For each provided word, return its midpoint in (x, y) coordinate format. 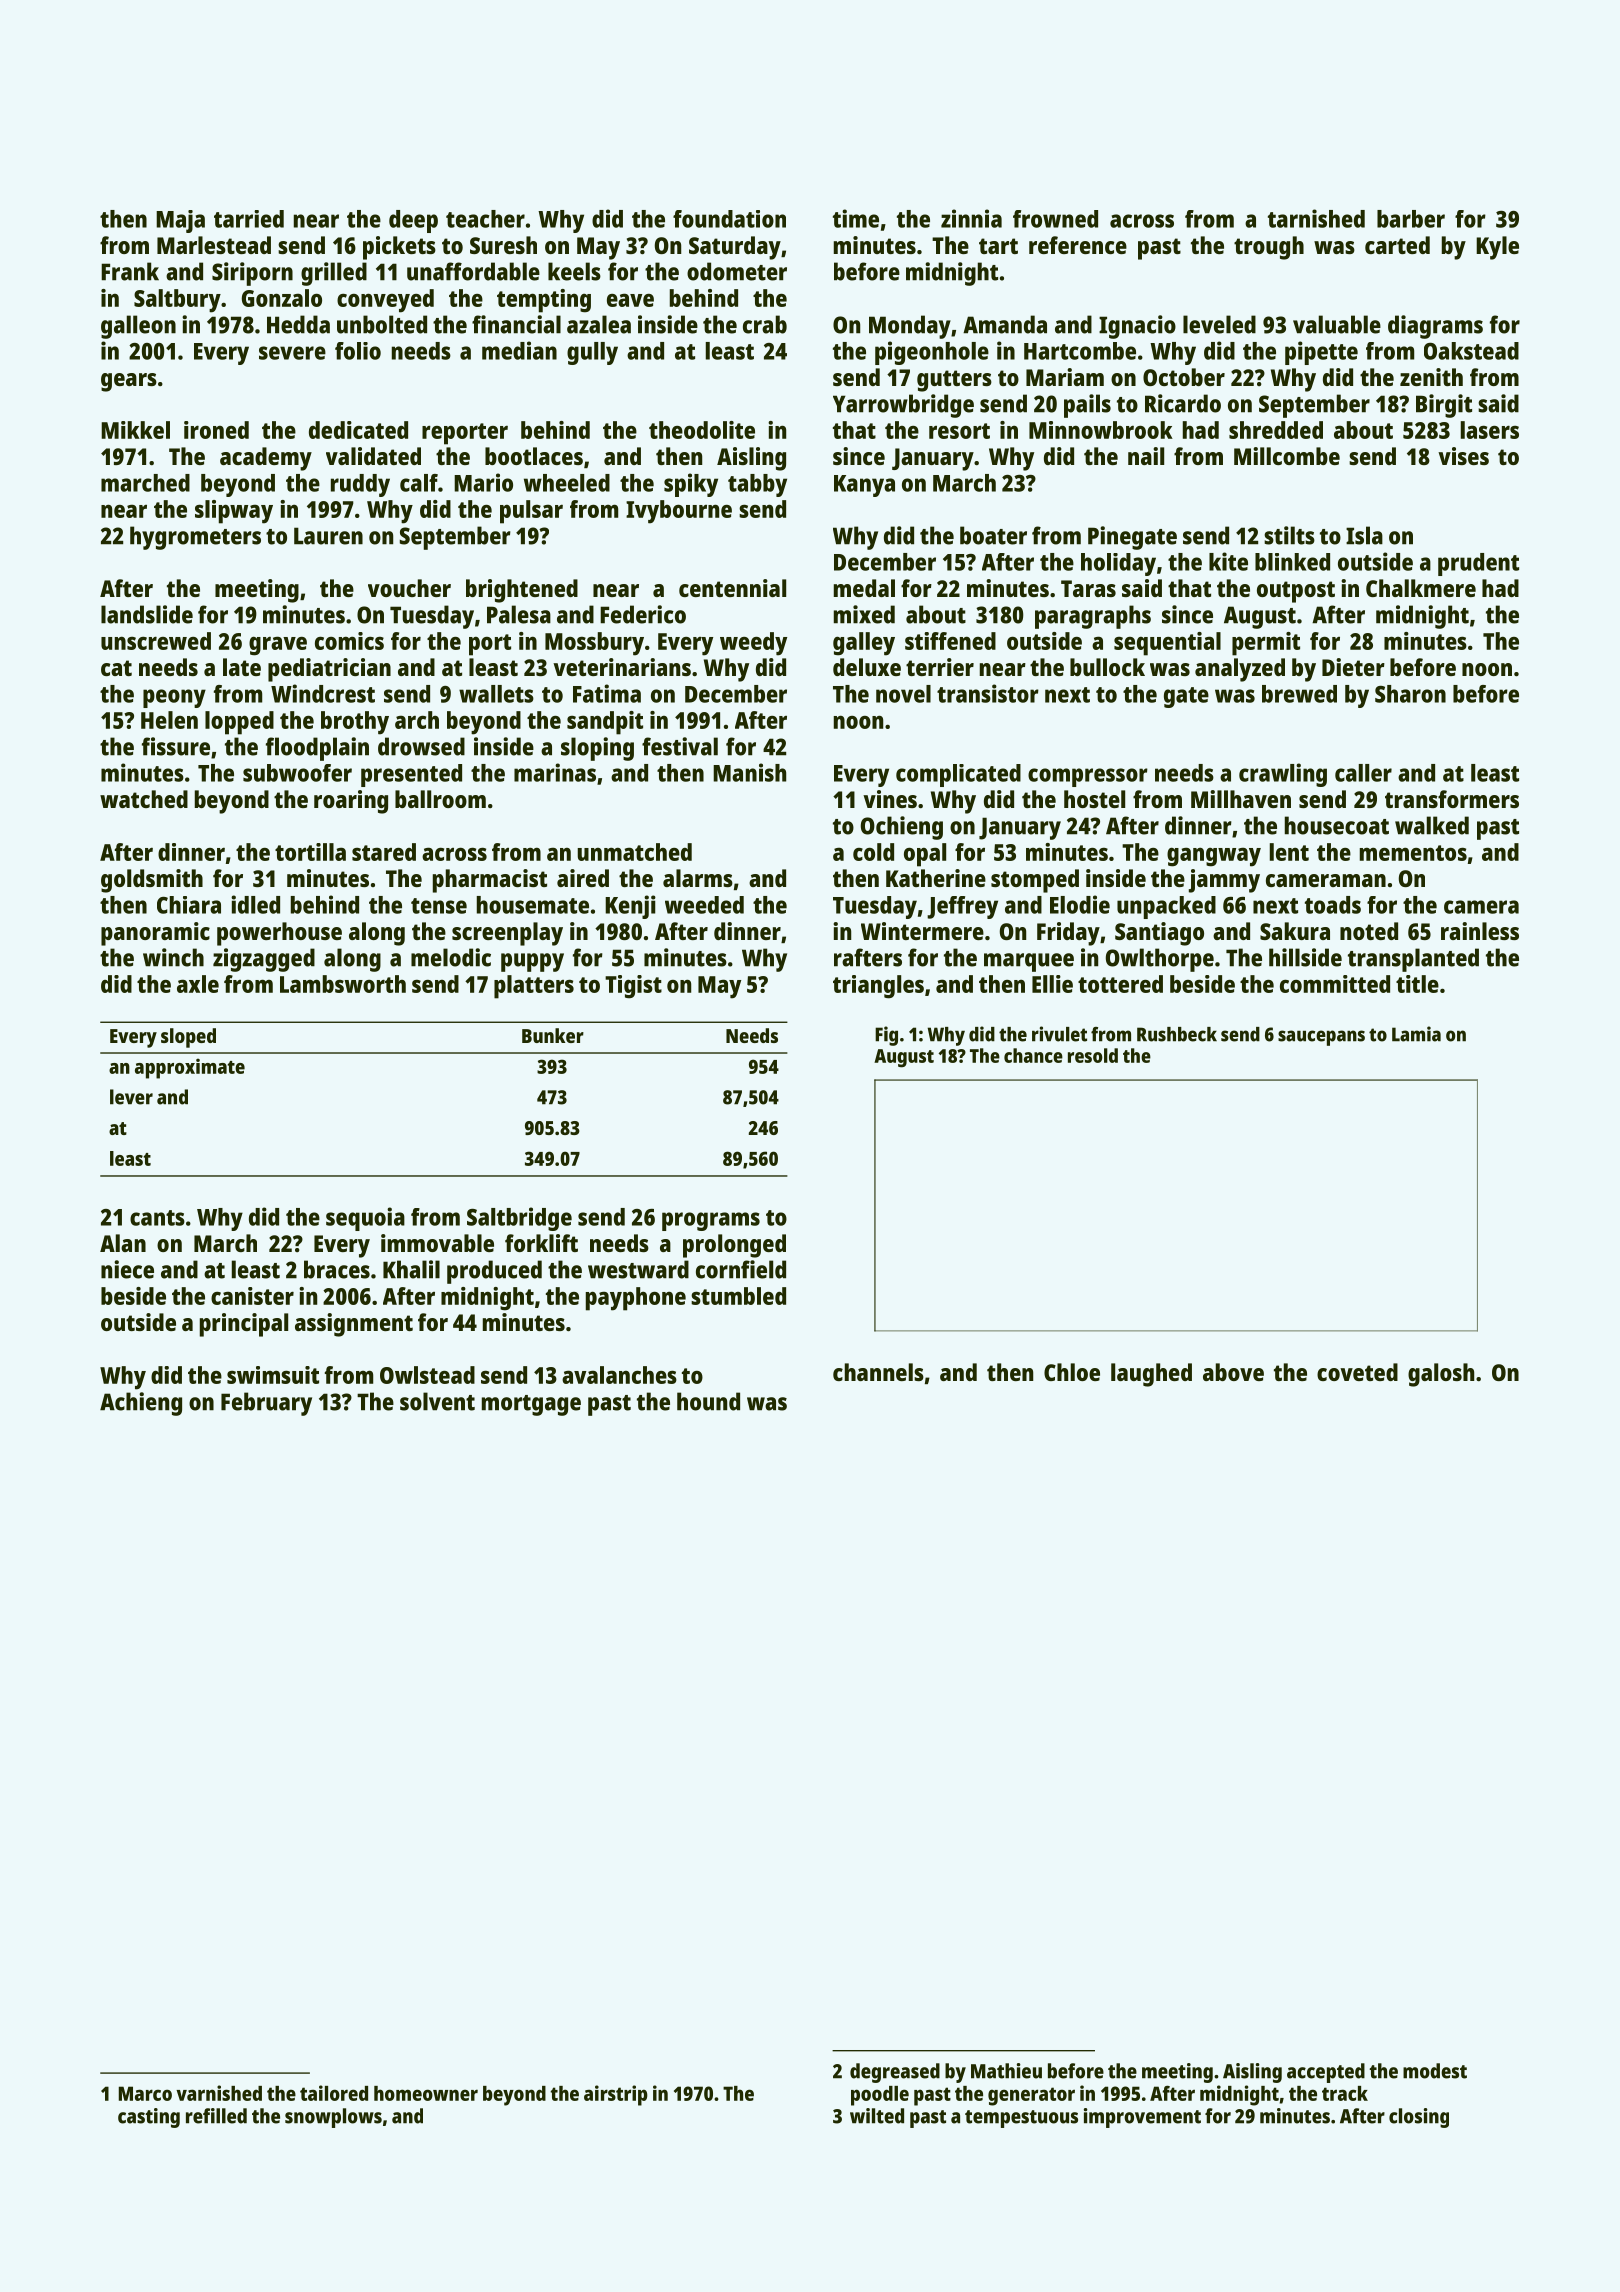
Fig (886, 1036)
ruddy (360, 485)
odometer (737, 271)
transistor (988, 693)
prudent (1478, 564)
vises (1463, 456)
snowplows (333, 2118)
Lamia (1416, 1034)
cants (157, 1218)
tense (439, 906)
